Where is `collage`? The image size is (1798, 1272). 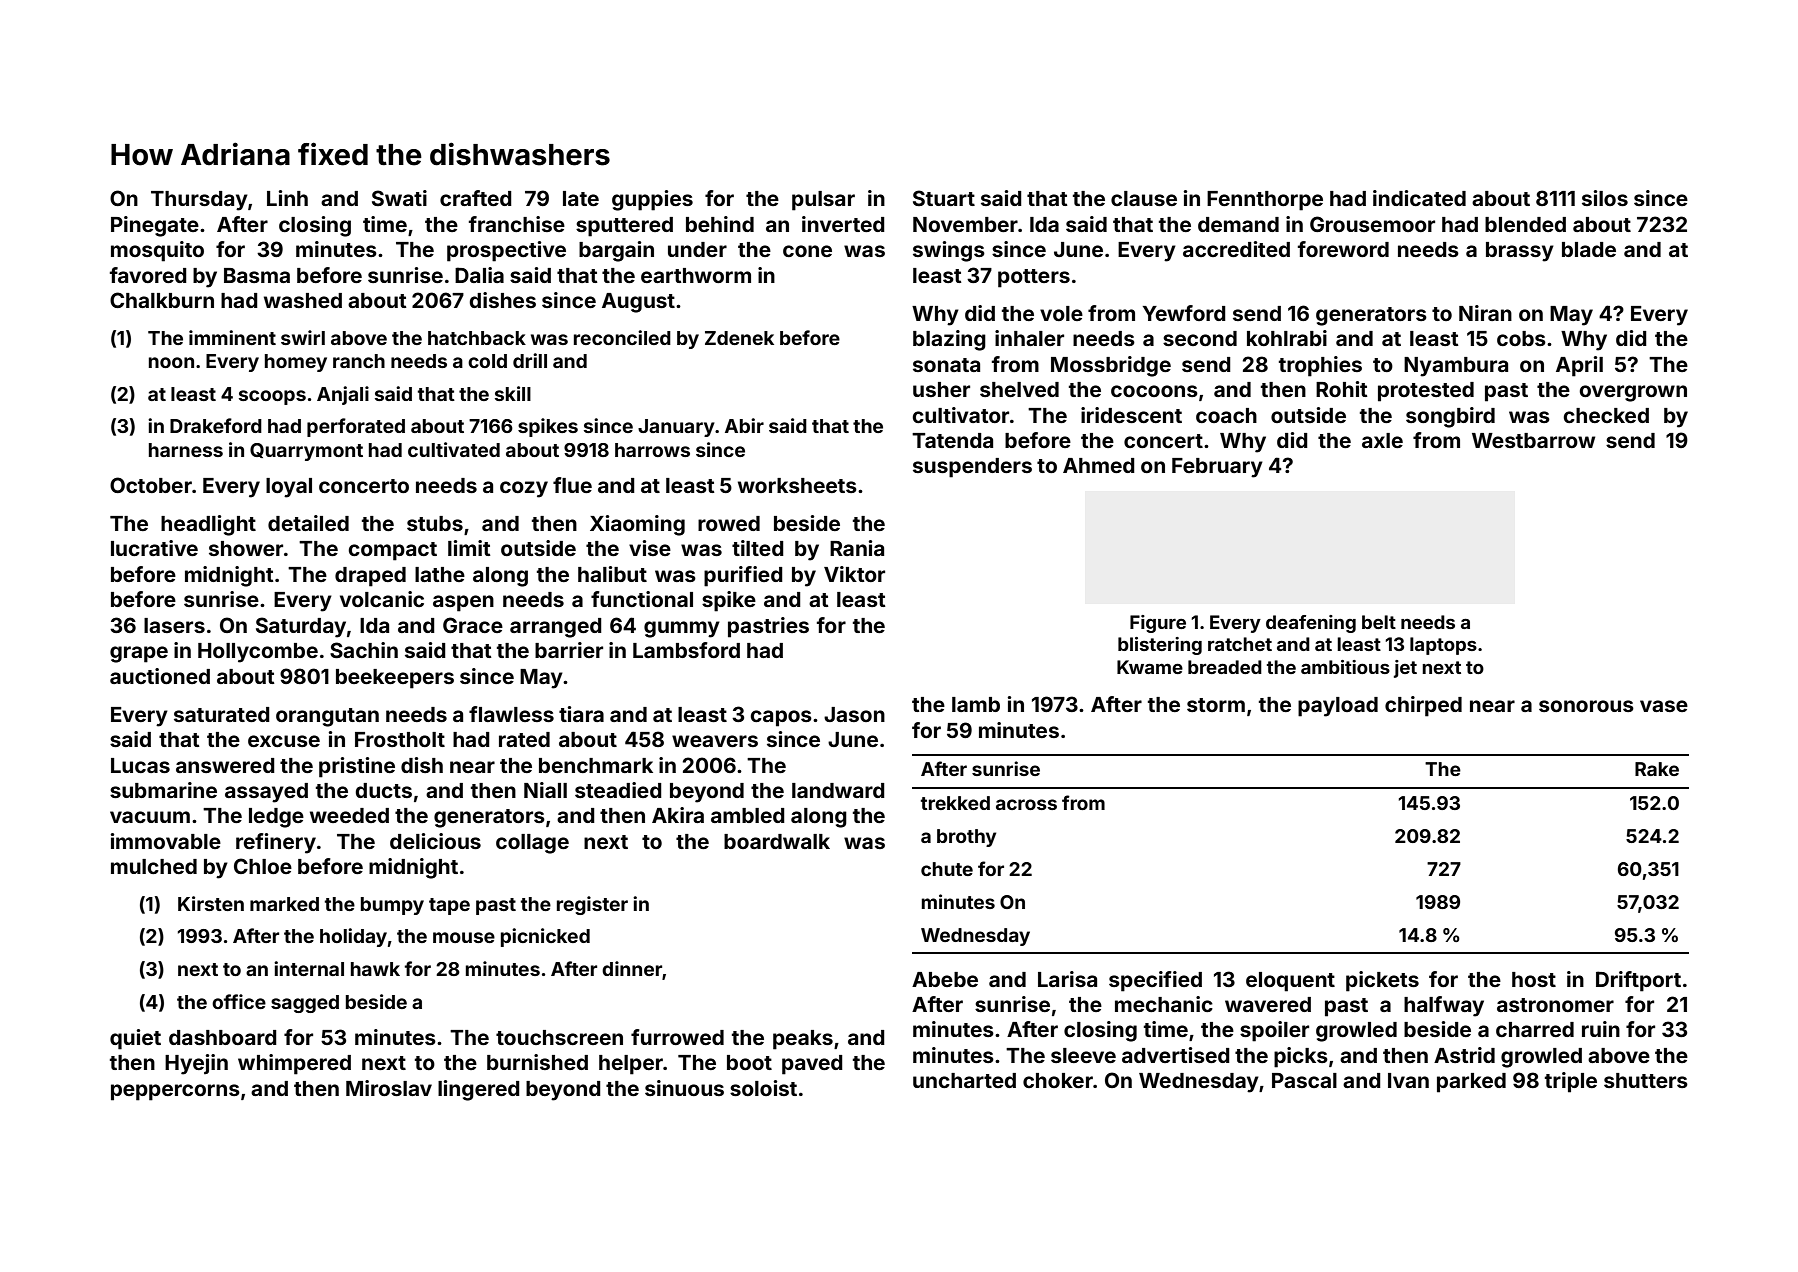 collage is located at coordinates (532, 844).
